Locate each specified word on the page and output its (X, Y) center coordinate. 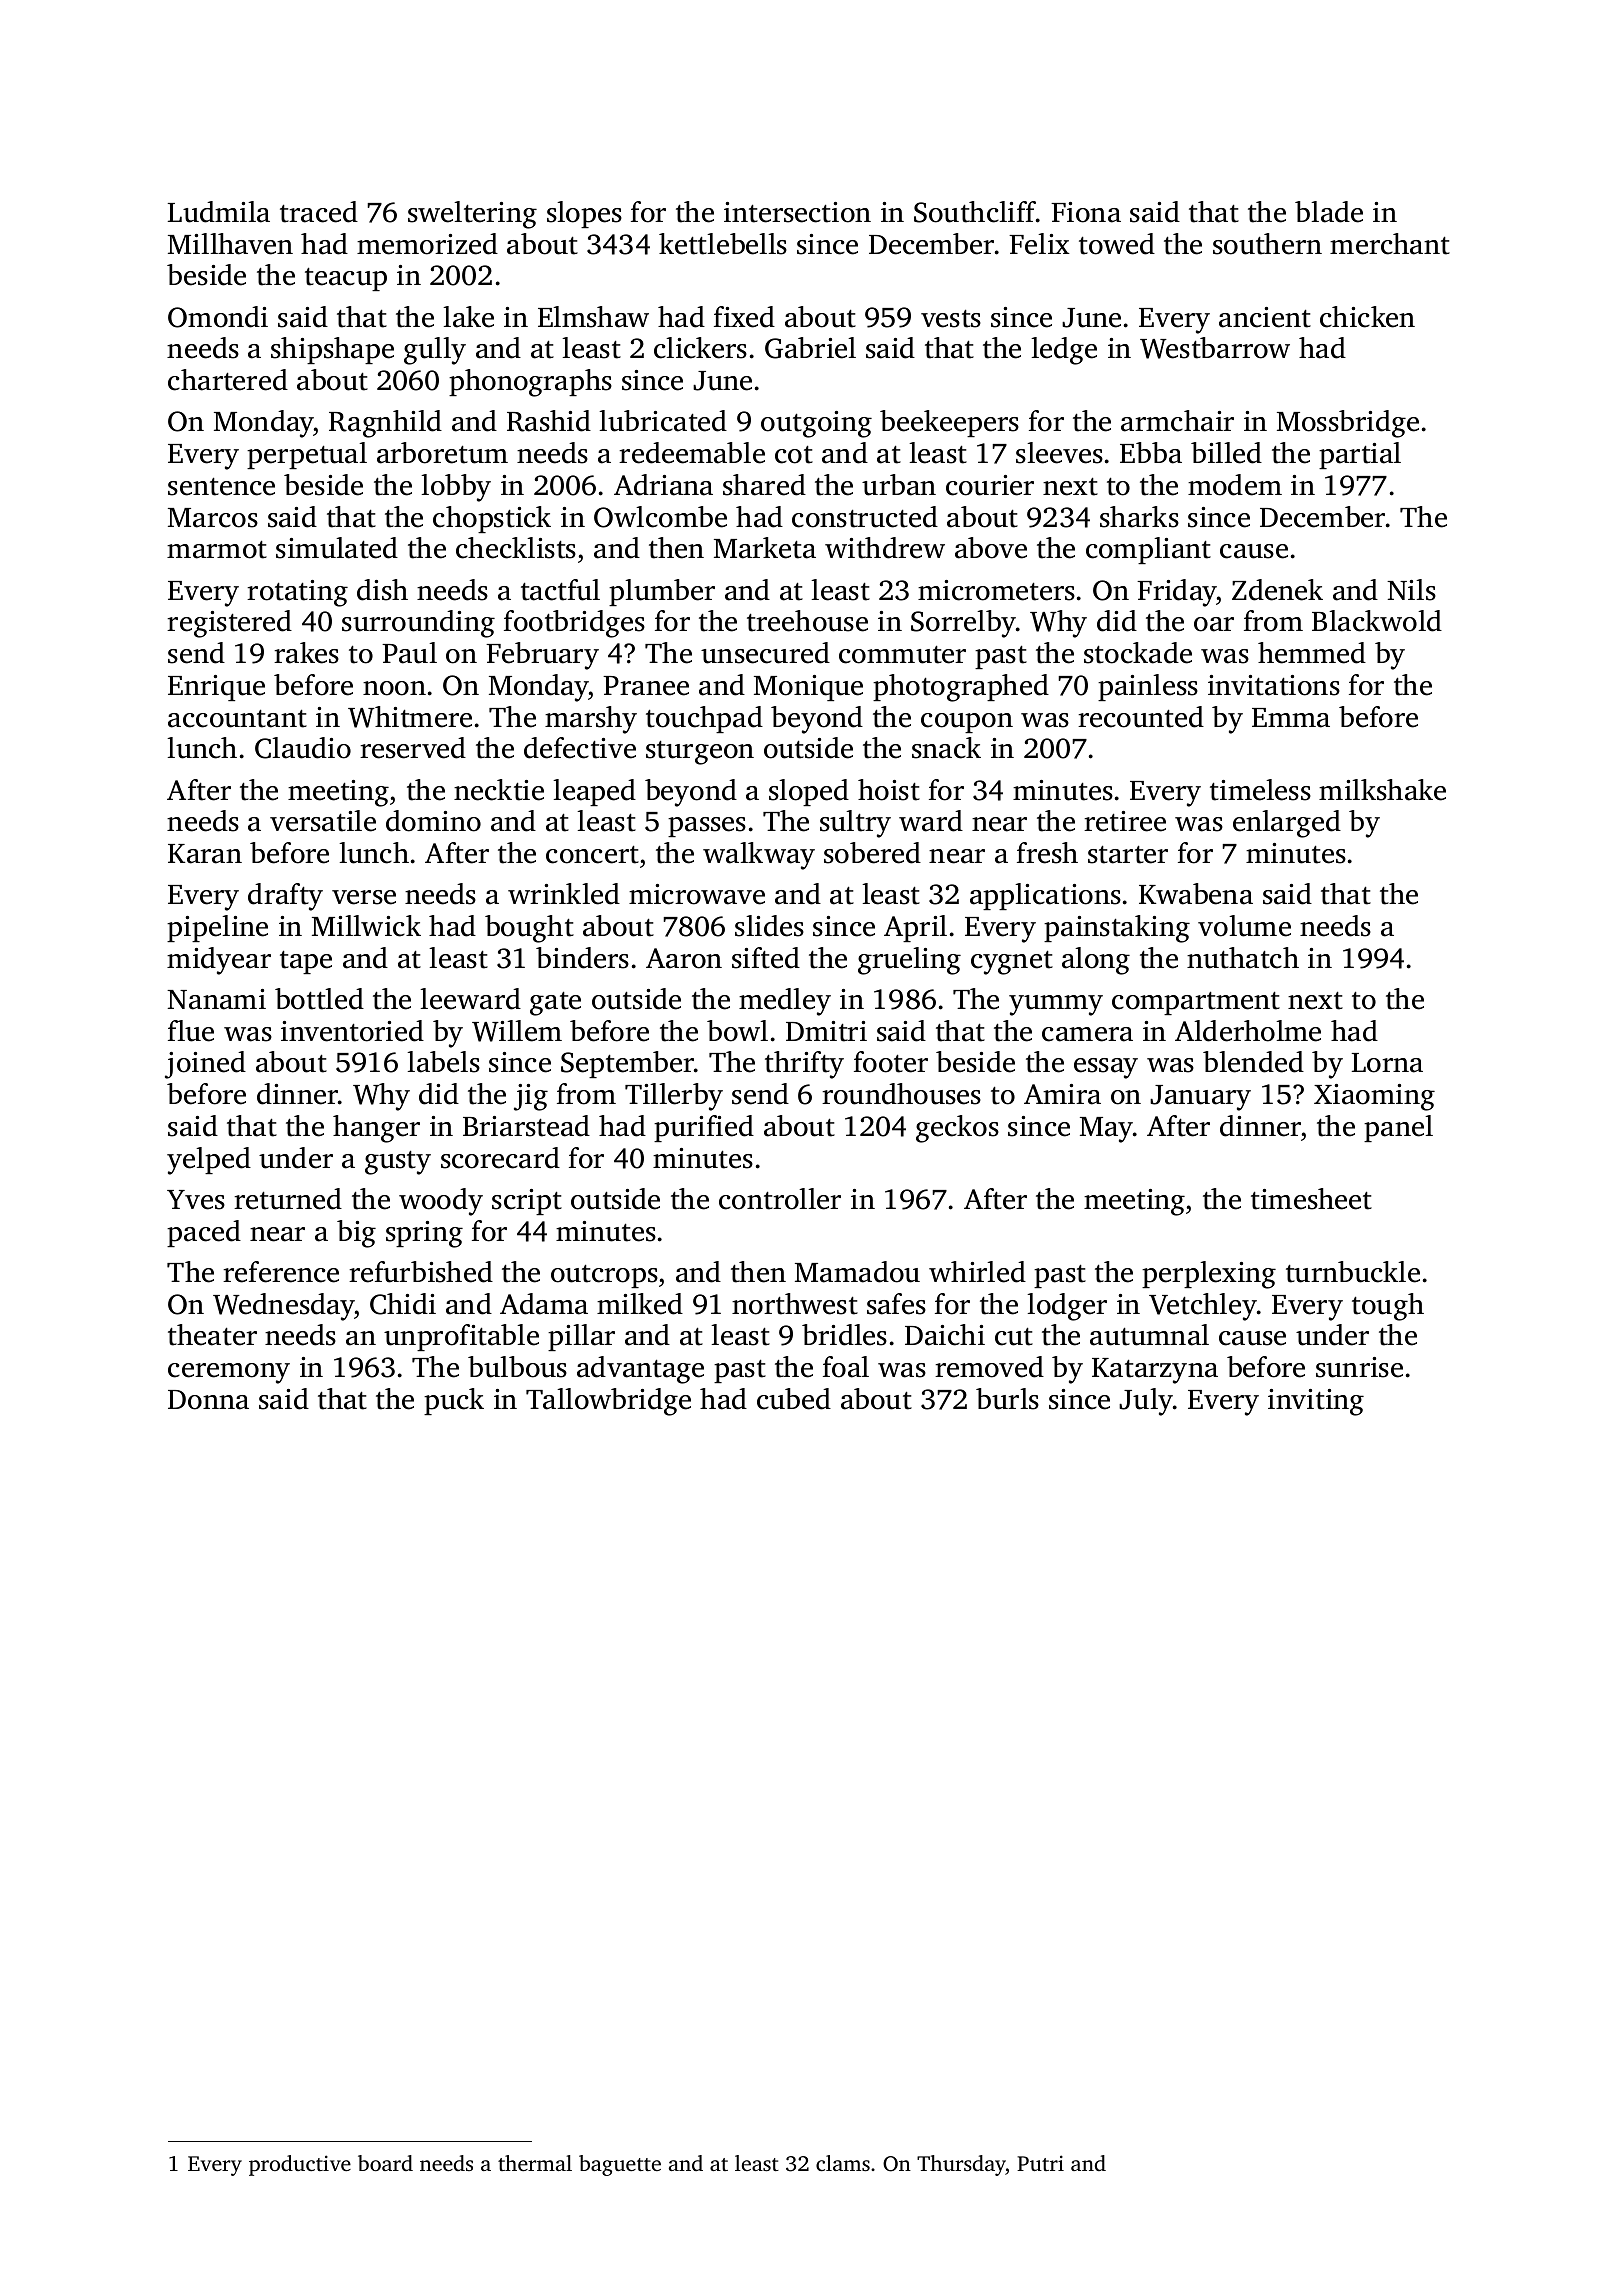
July (1146, 1402)
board (385, 2163)
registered (229, 624)
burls (1007, 1399)
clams (843, 2163)
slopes (584, 214)
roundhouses (901, 1094)
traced (319, 212)
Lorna (1387, 1063)
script (527, 1202)
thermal (535, 2163)
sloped (809, 792)
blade (1329, 212)
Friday (1177, 593)
